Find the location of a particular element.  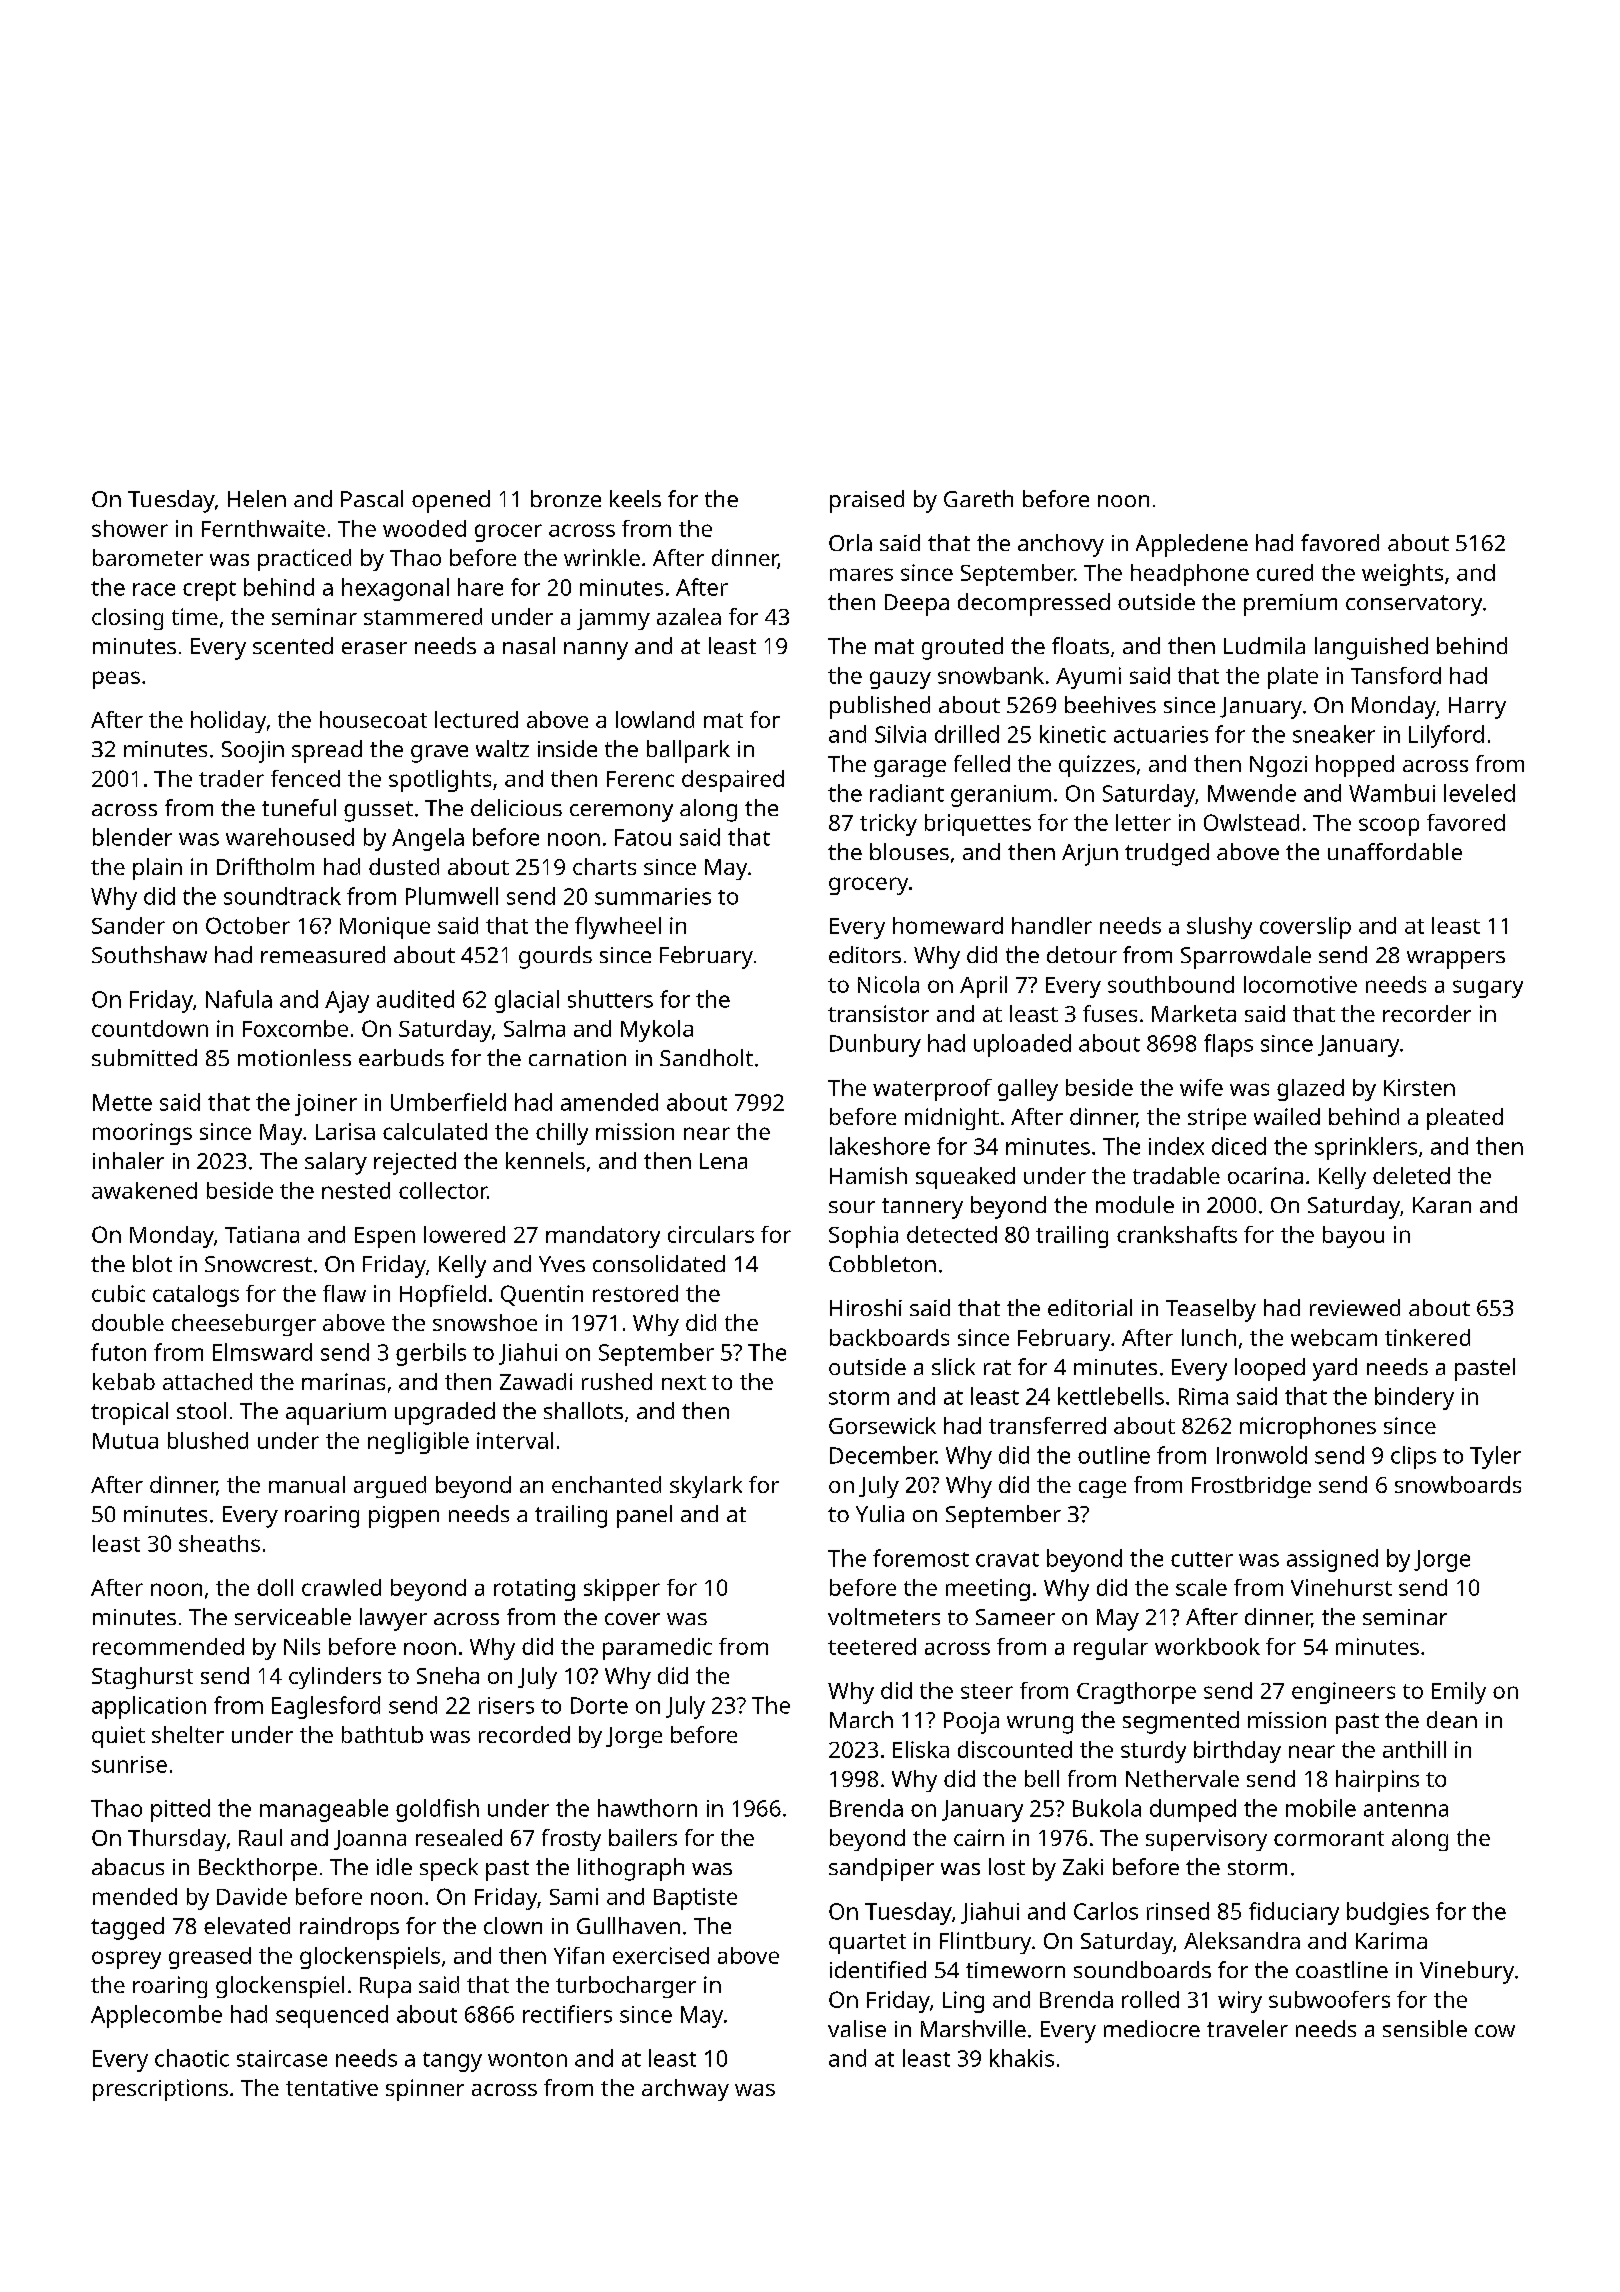

Helen is located at coordinates (257, 498).
